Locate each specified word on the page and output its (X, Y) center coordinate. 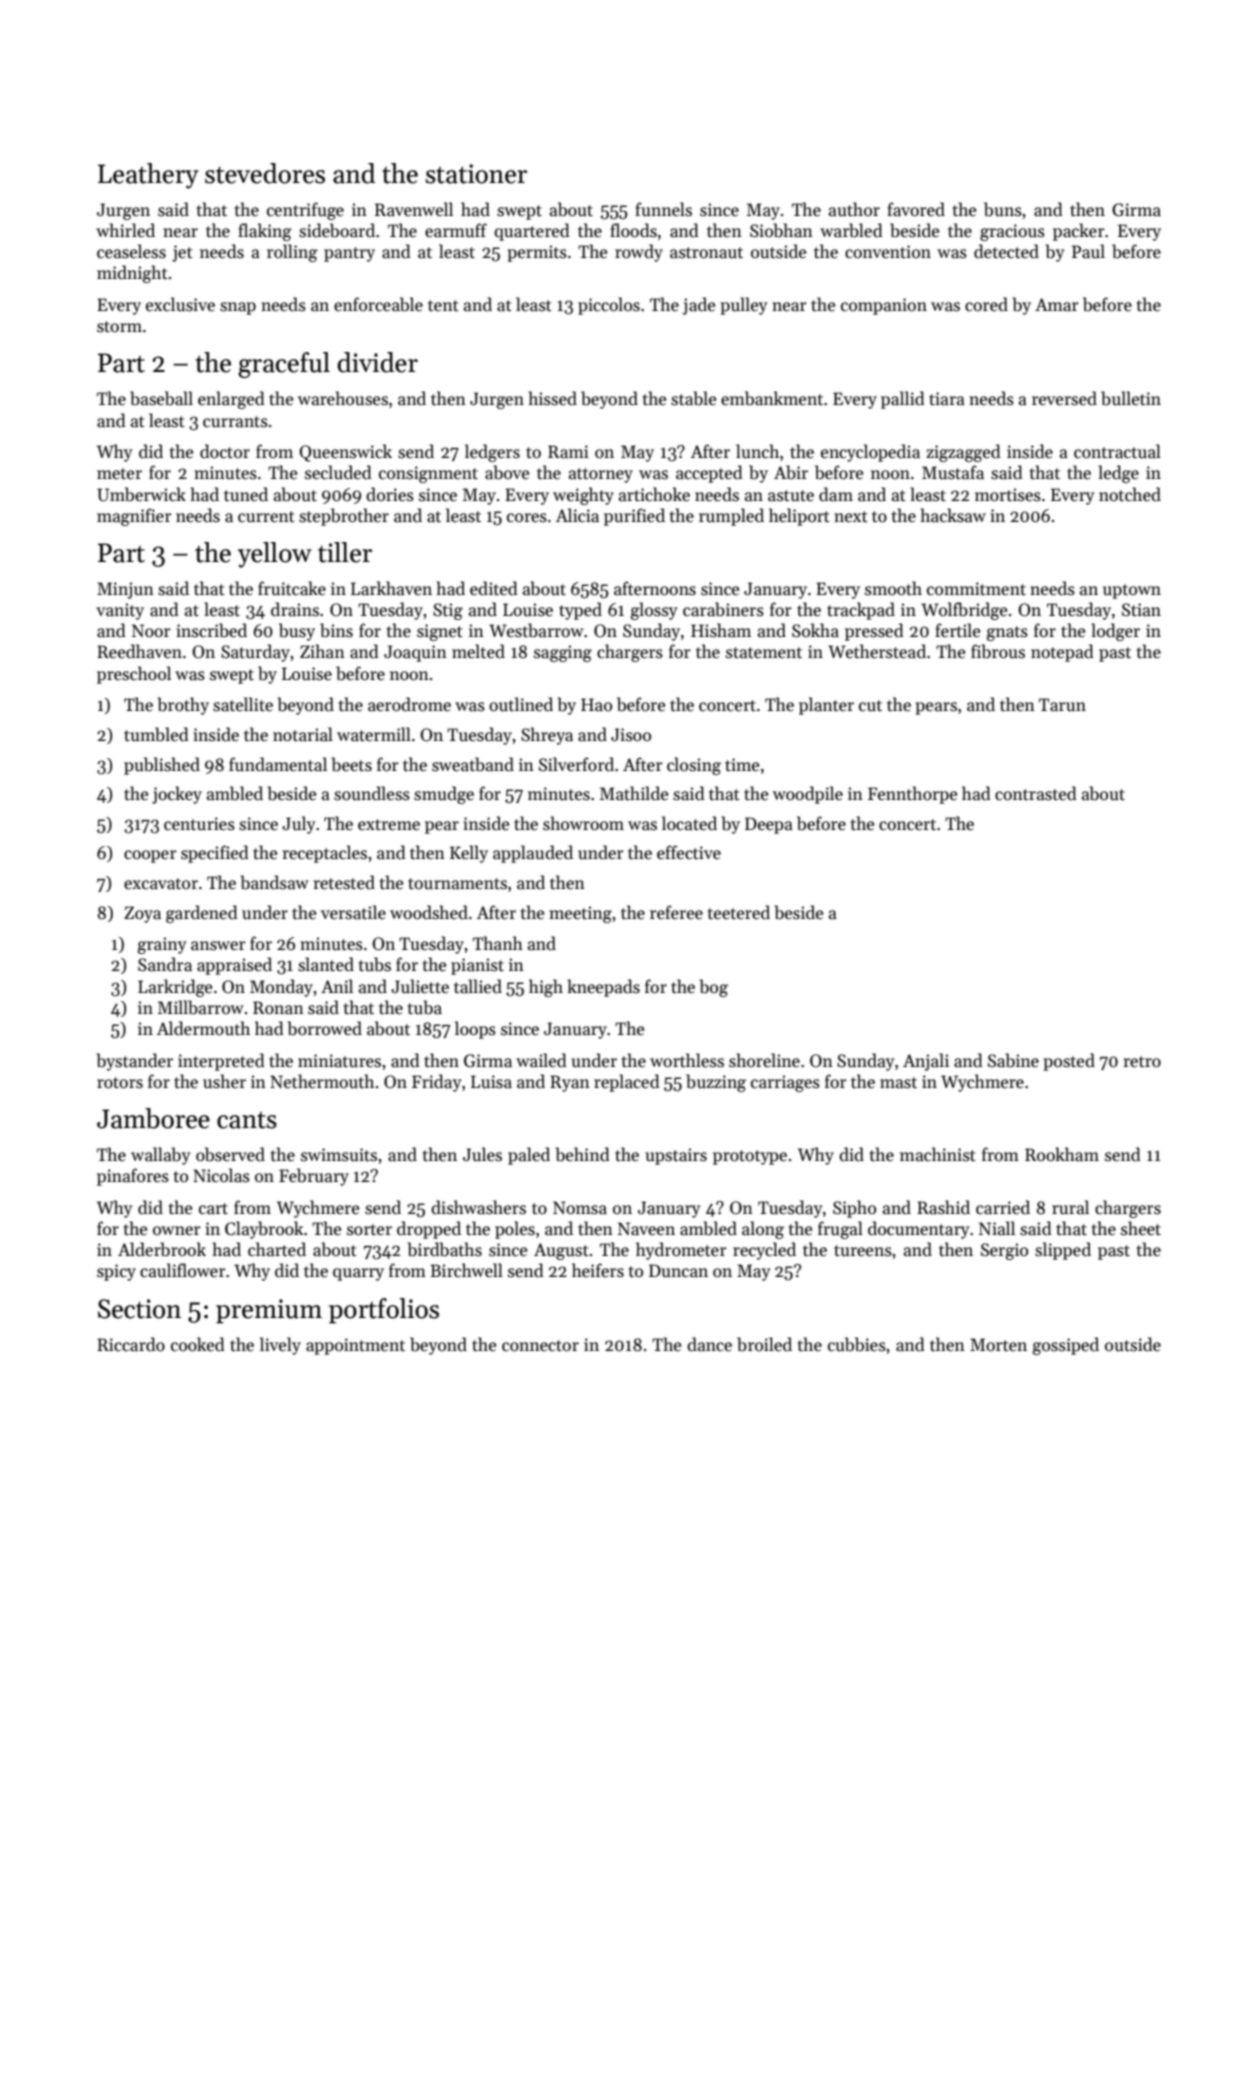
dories (390, 494)
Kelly (469, 854)
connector (540, 1346)
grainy (162, 945)
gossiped (1065, 1346)
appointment (355, 1346)
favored (916, 209)
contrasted (1036, 793)
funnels (663, 209)
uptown (1132, 591)
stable (693, 398)
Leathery (148, 176)
